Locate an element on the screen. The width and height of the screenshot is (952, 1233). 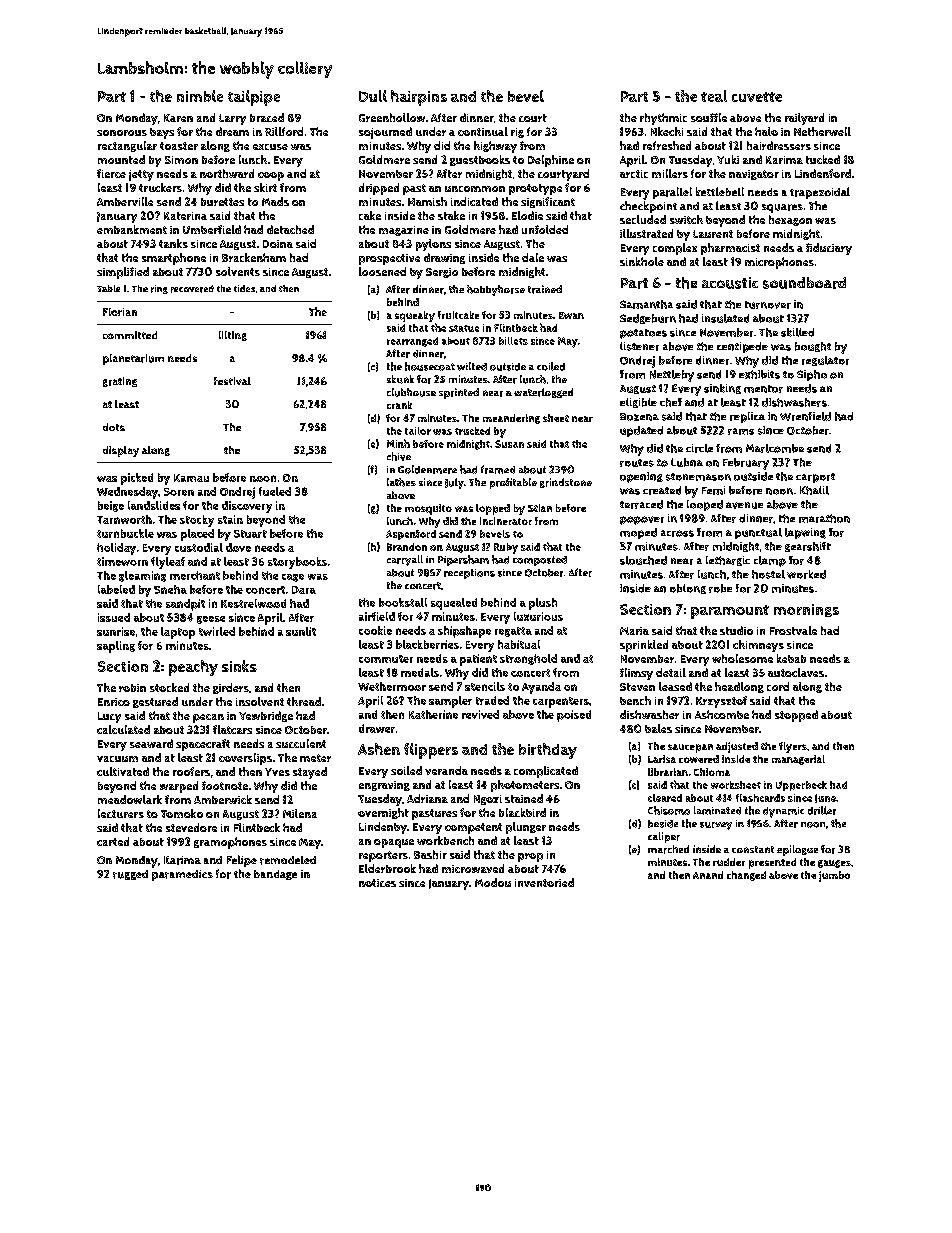
nimble is located at coordinates (200, 96).
